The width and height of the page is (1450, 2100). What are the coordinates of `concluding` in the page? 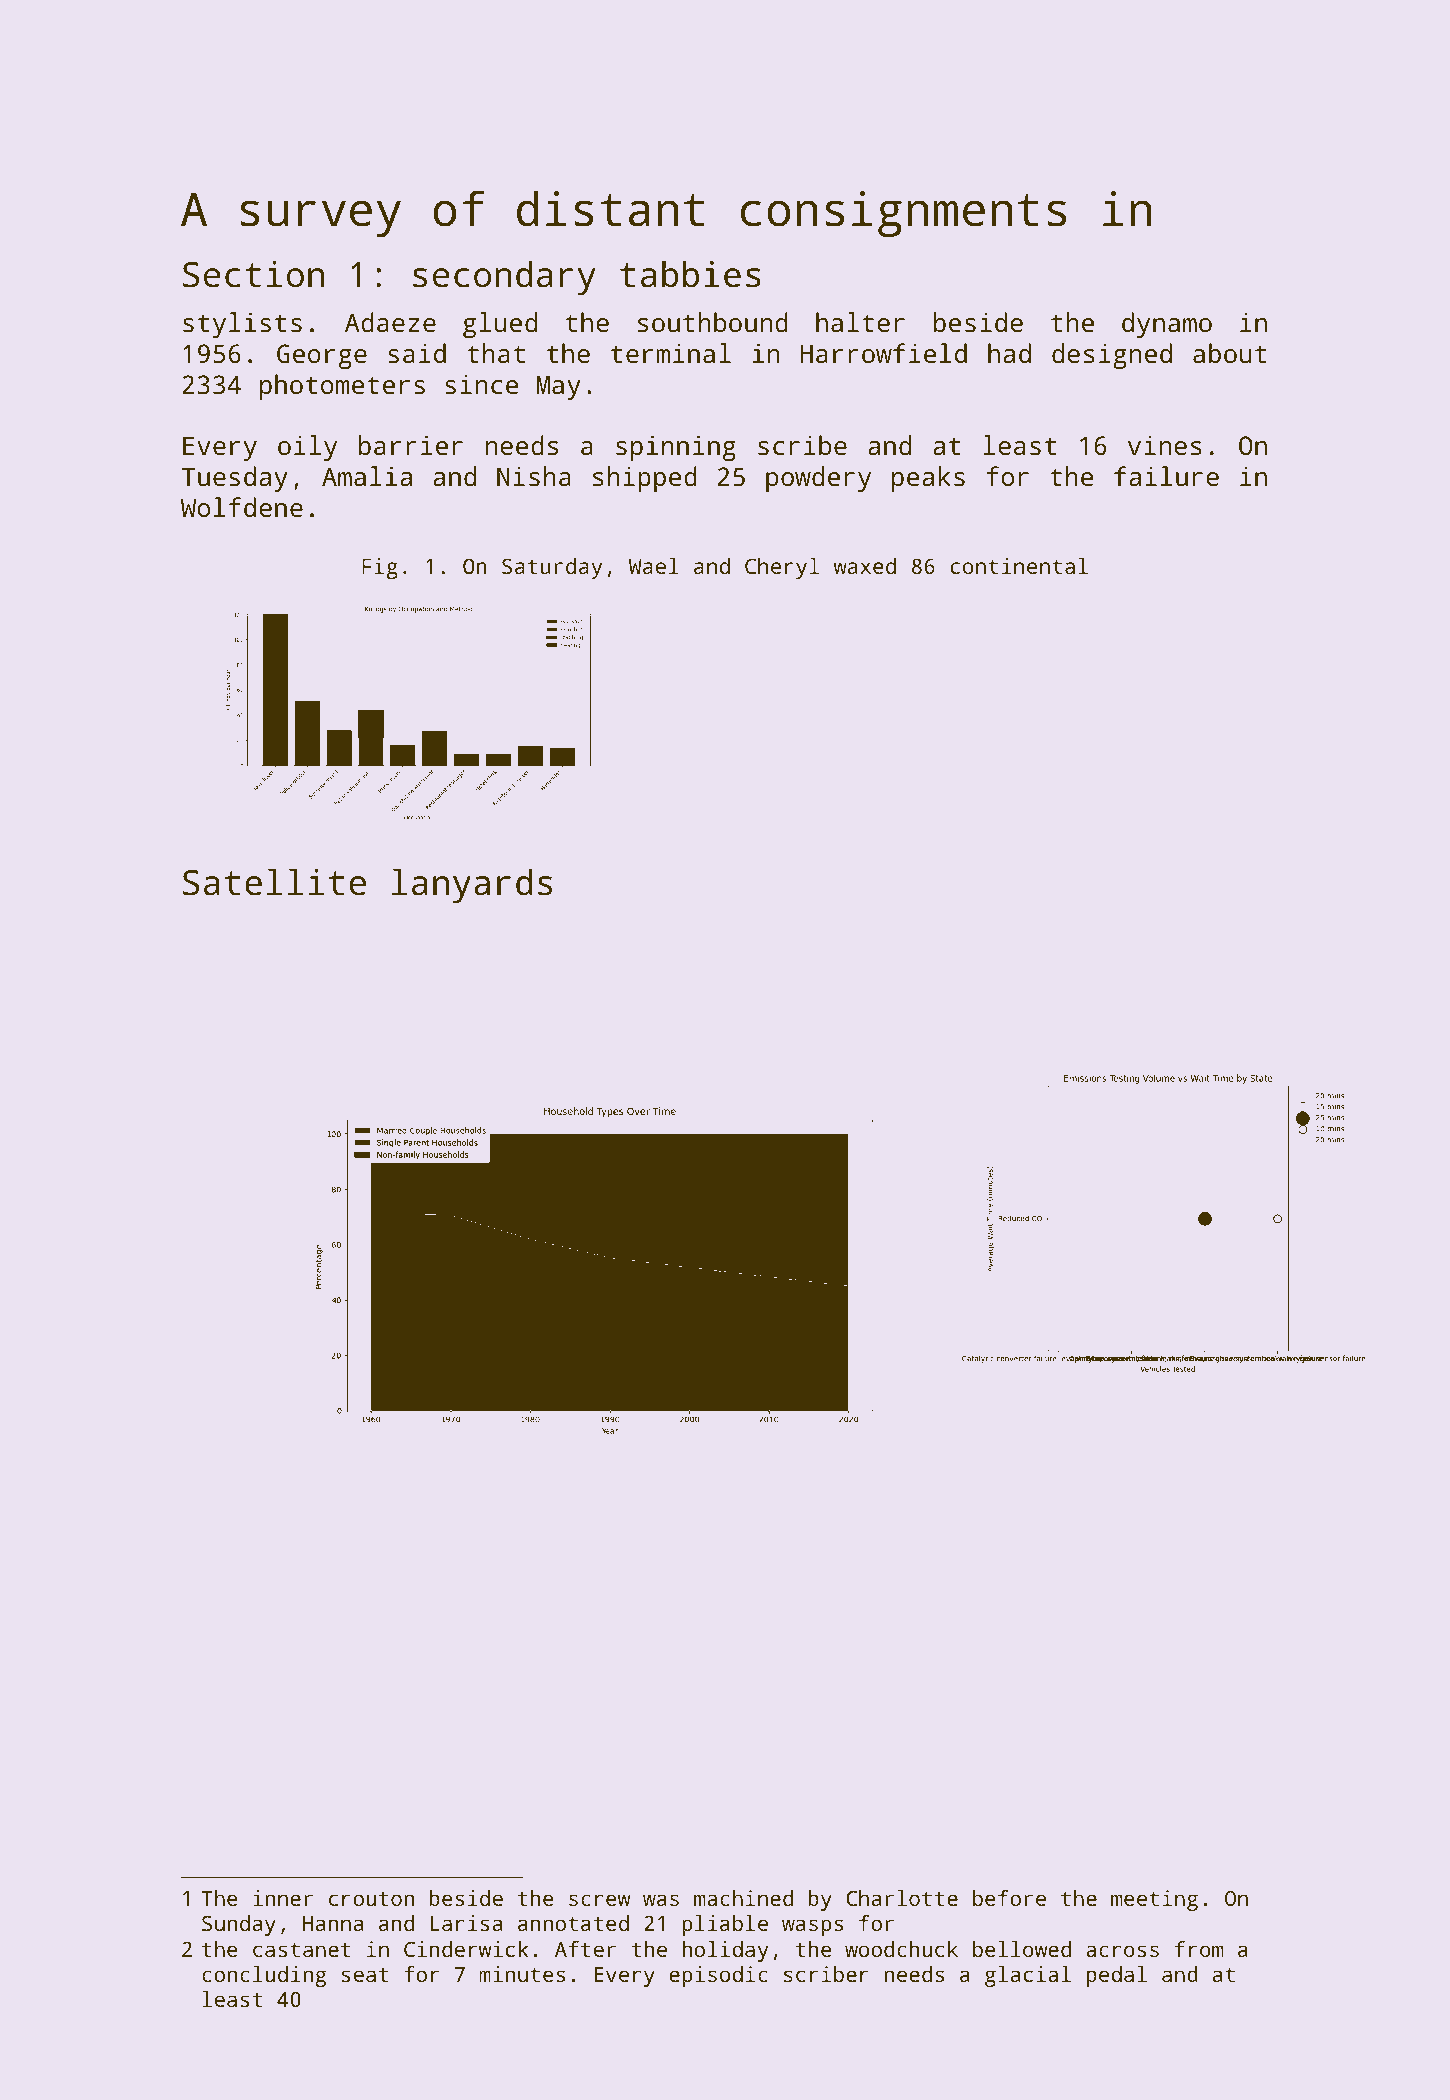 It's located at (264, 1976).
